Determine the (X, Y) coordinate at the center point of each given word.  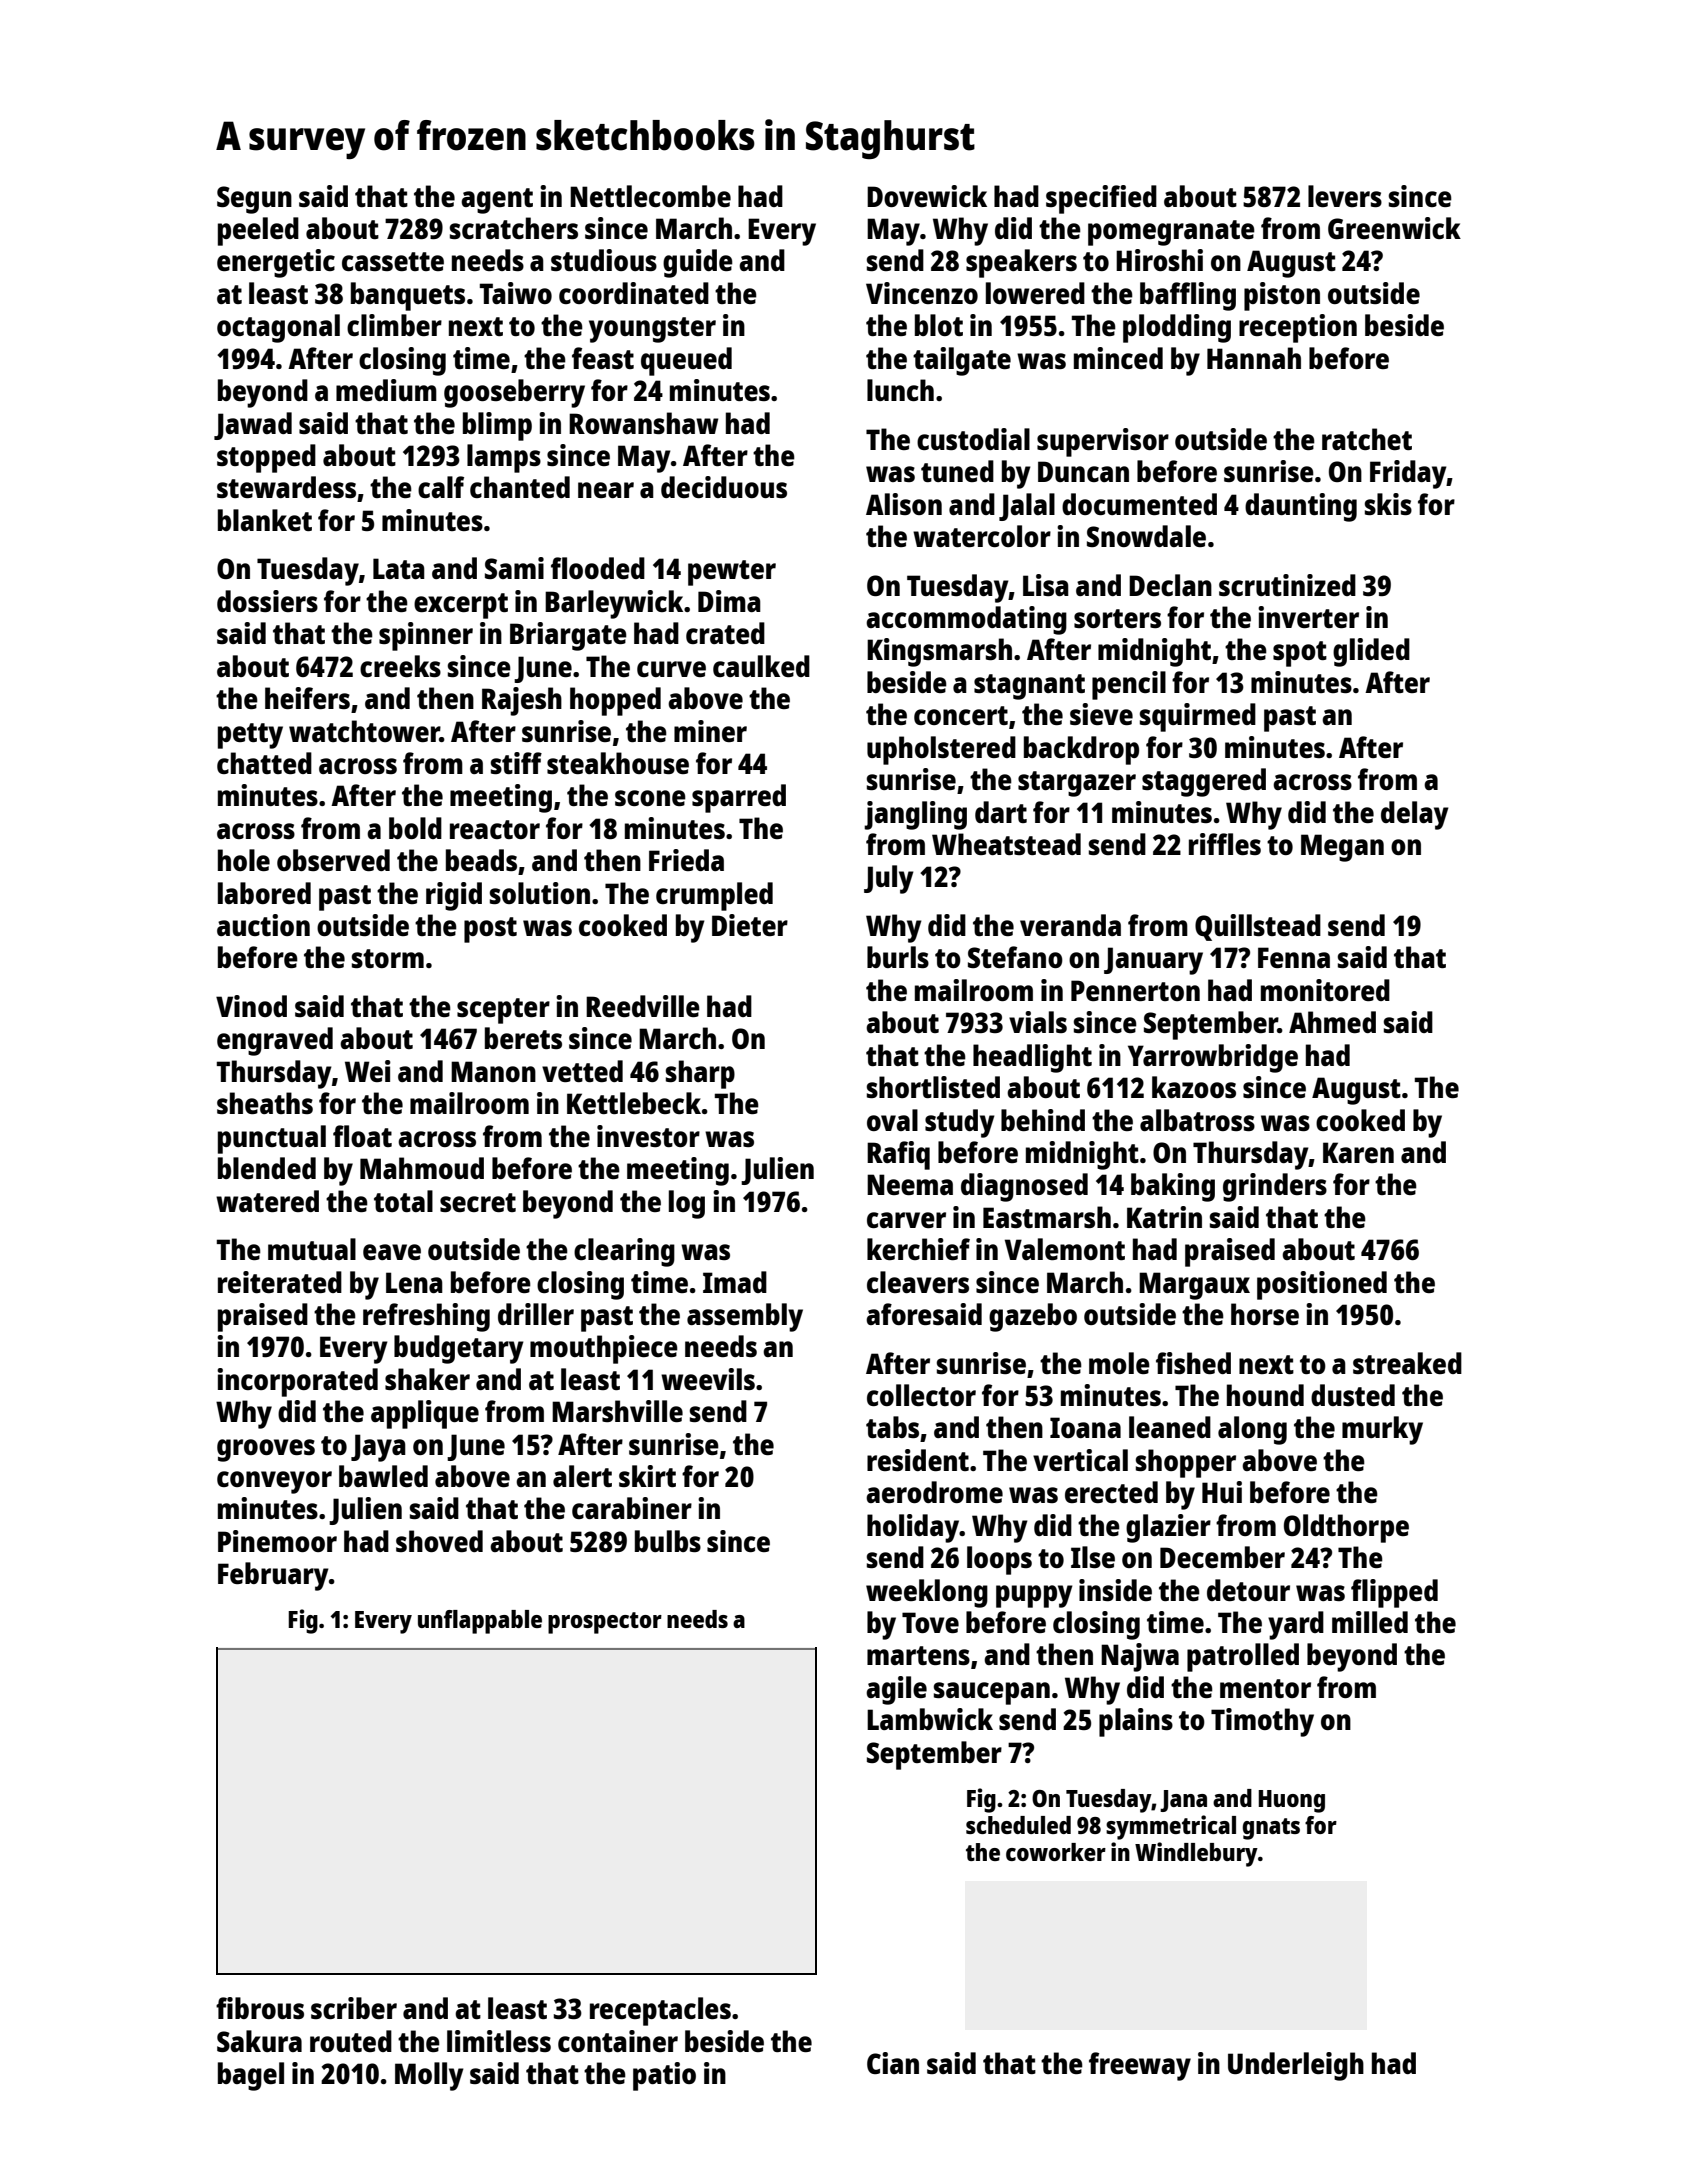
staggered (1204, 782)
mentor (1265, 1688)
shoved (439, 1541)
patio (664, 2076)
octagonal (278, 328)
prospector (605, 1623)
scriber (354, 2008)
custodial (973, 439)
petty (250, 736)
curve (671, 669)
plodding (1177, 328)
